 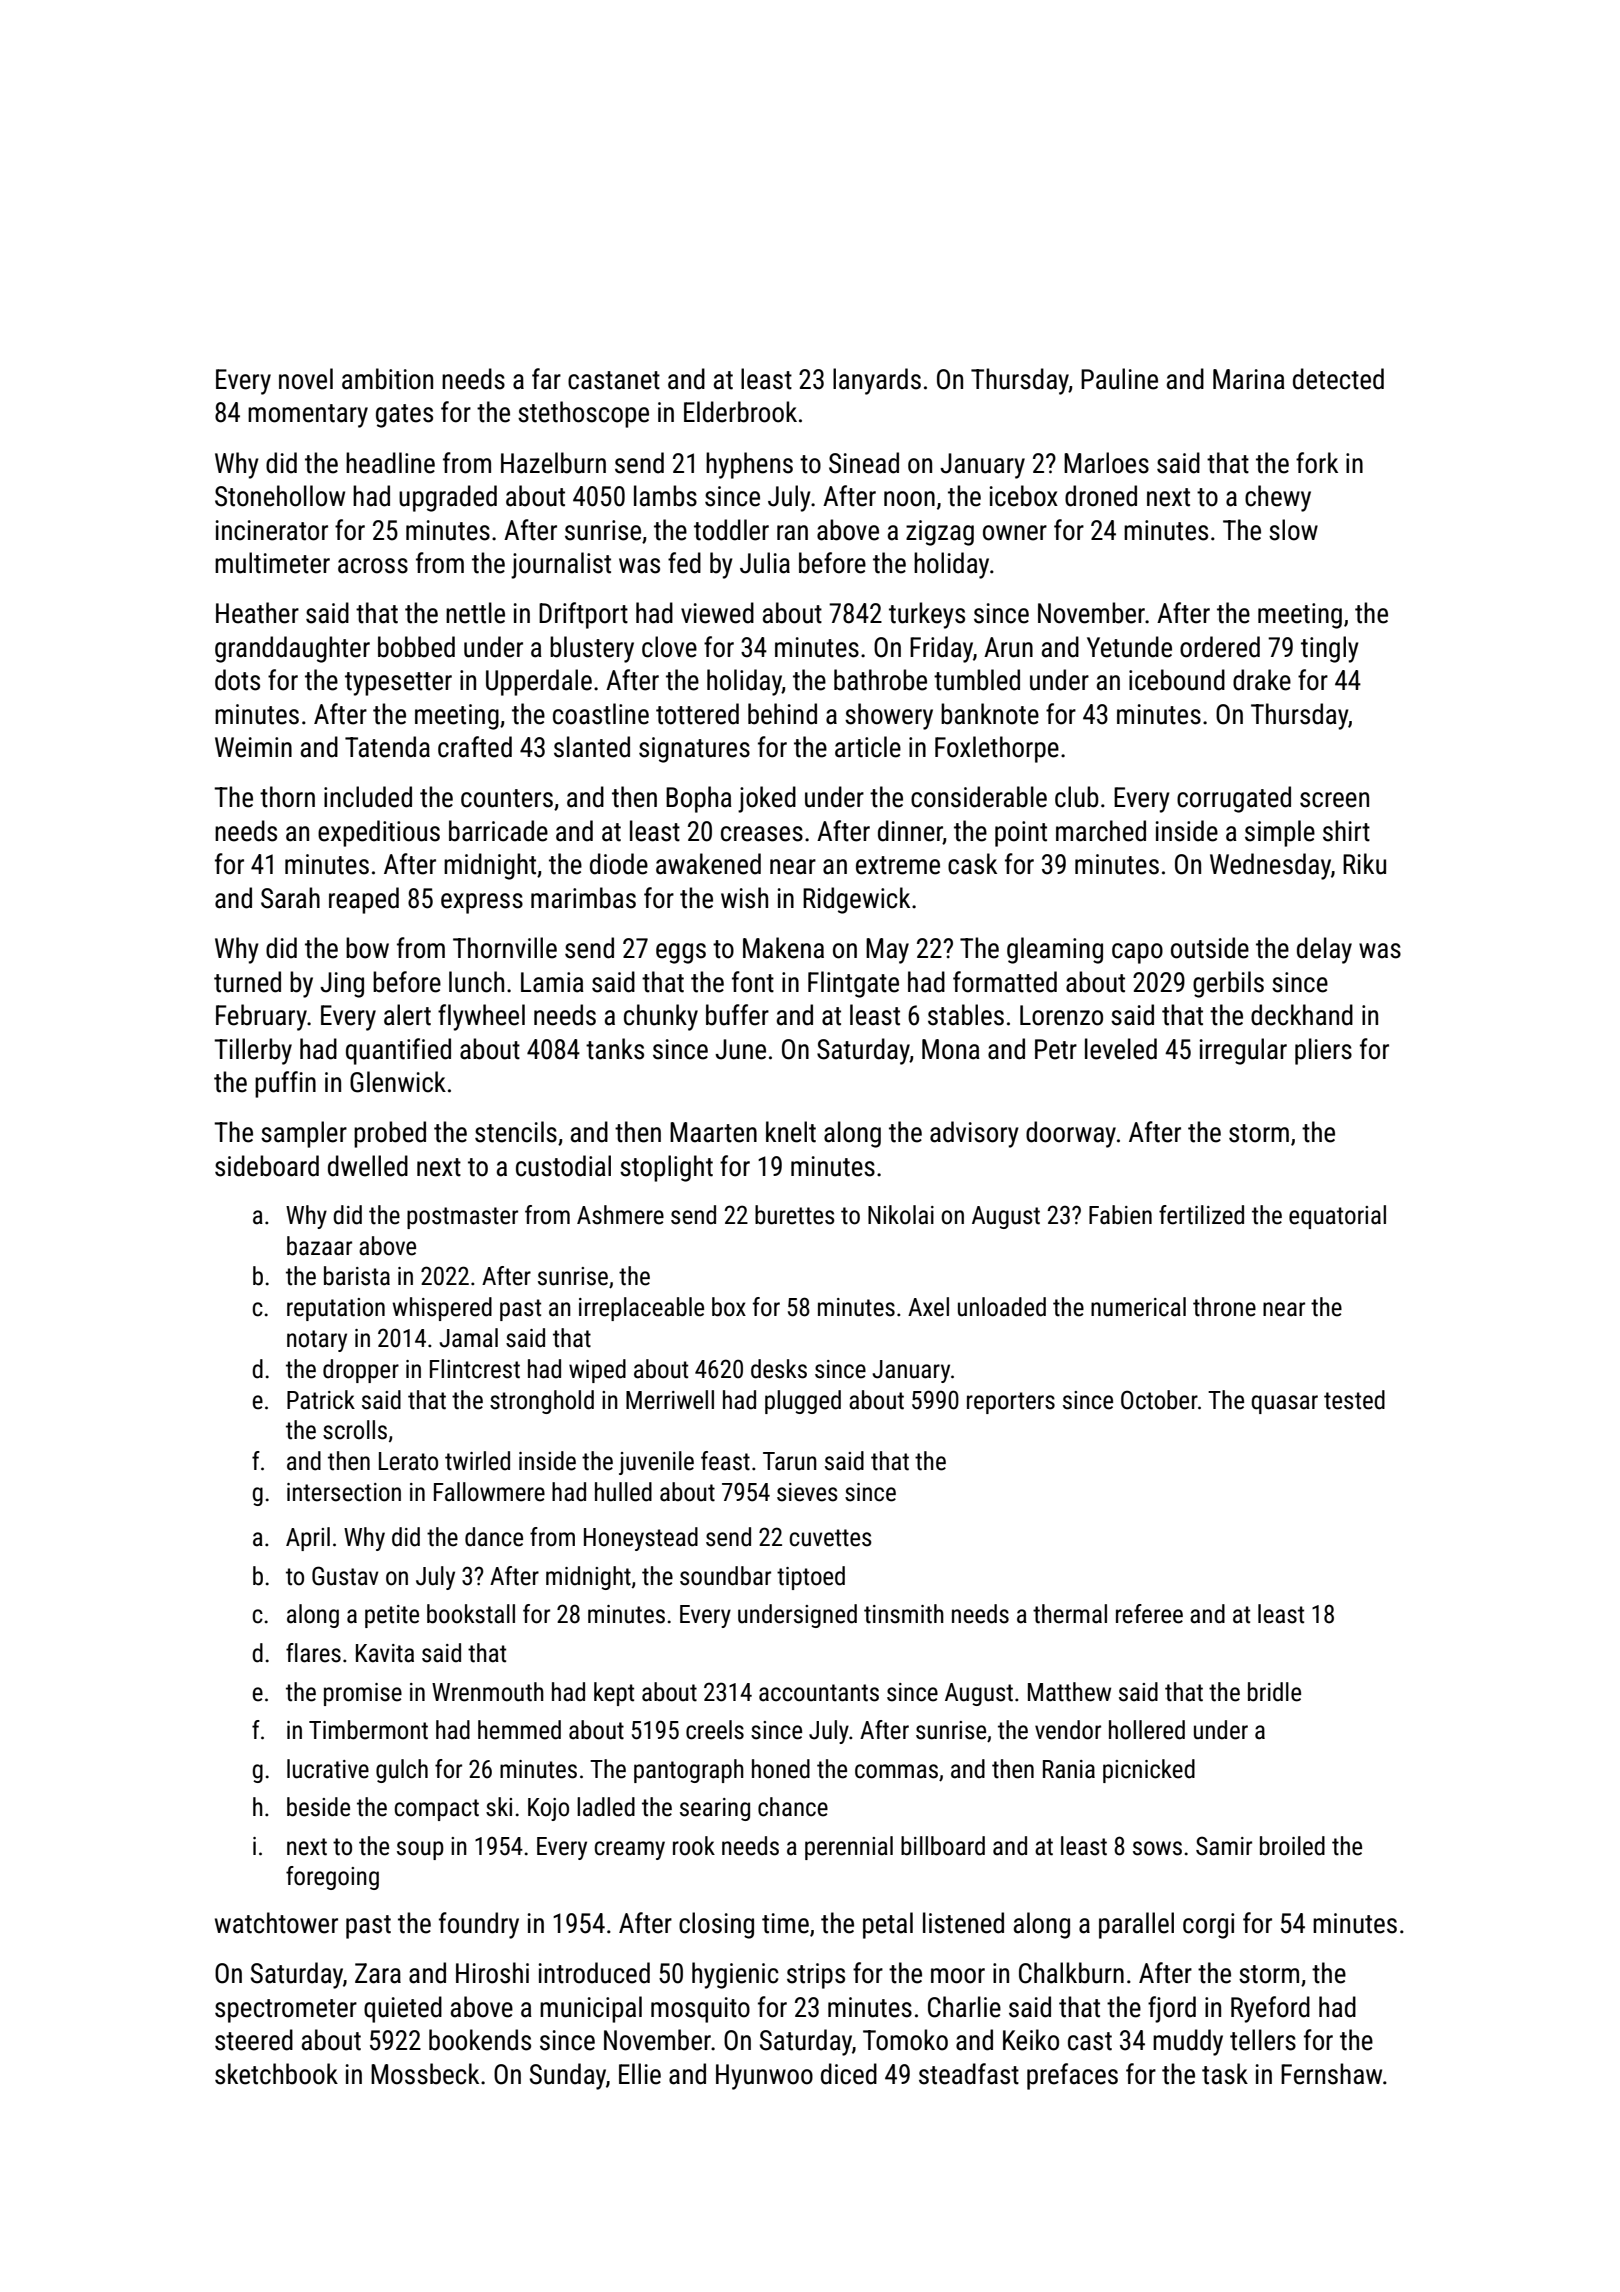 What do you see at coordinates (1337, 1217) in the document?
I see `equatorial` at bounding box center [1337, 1217].
